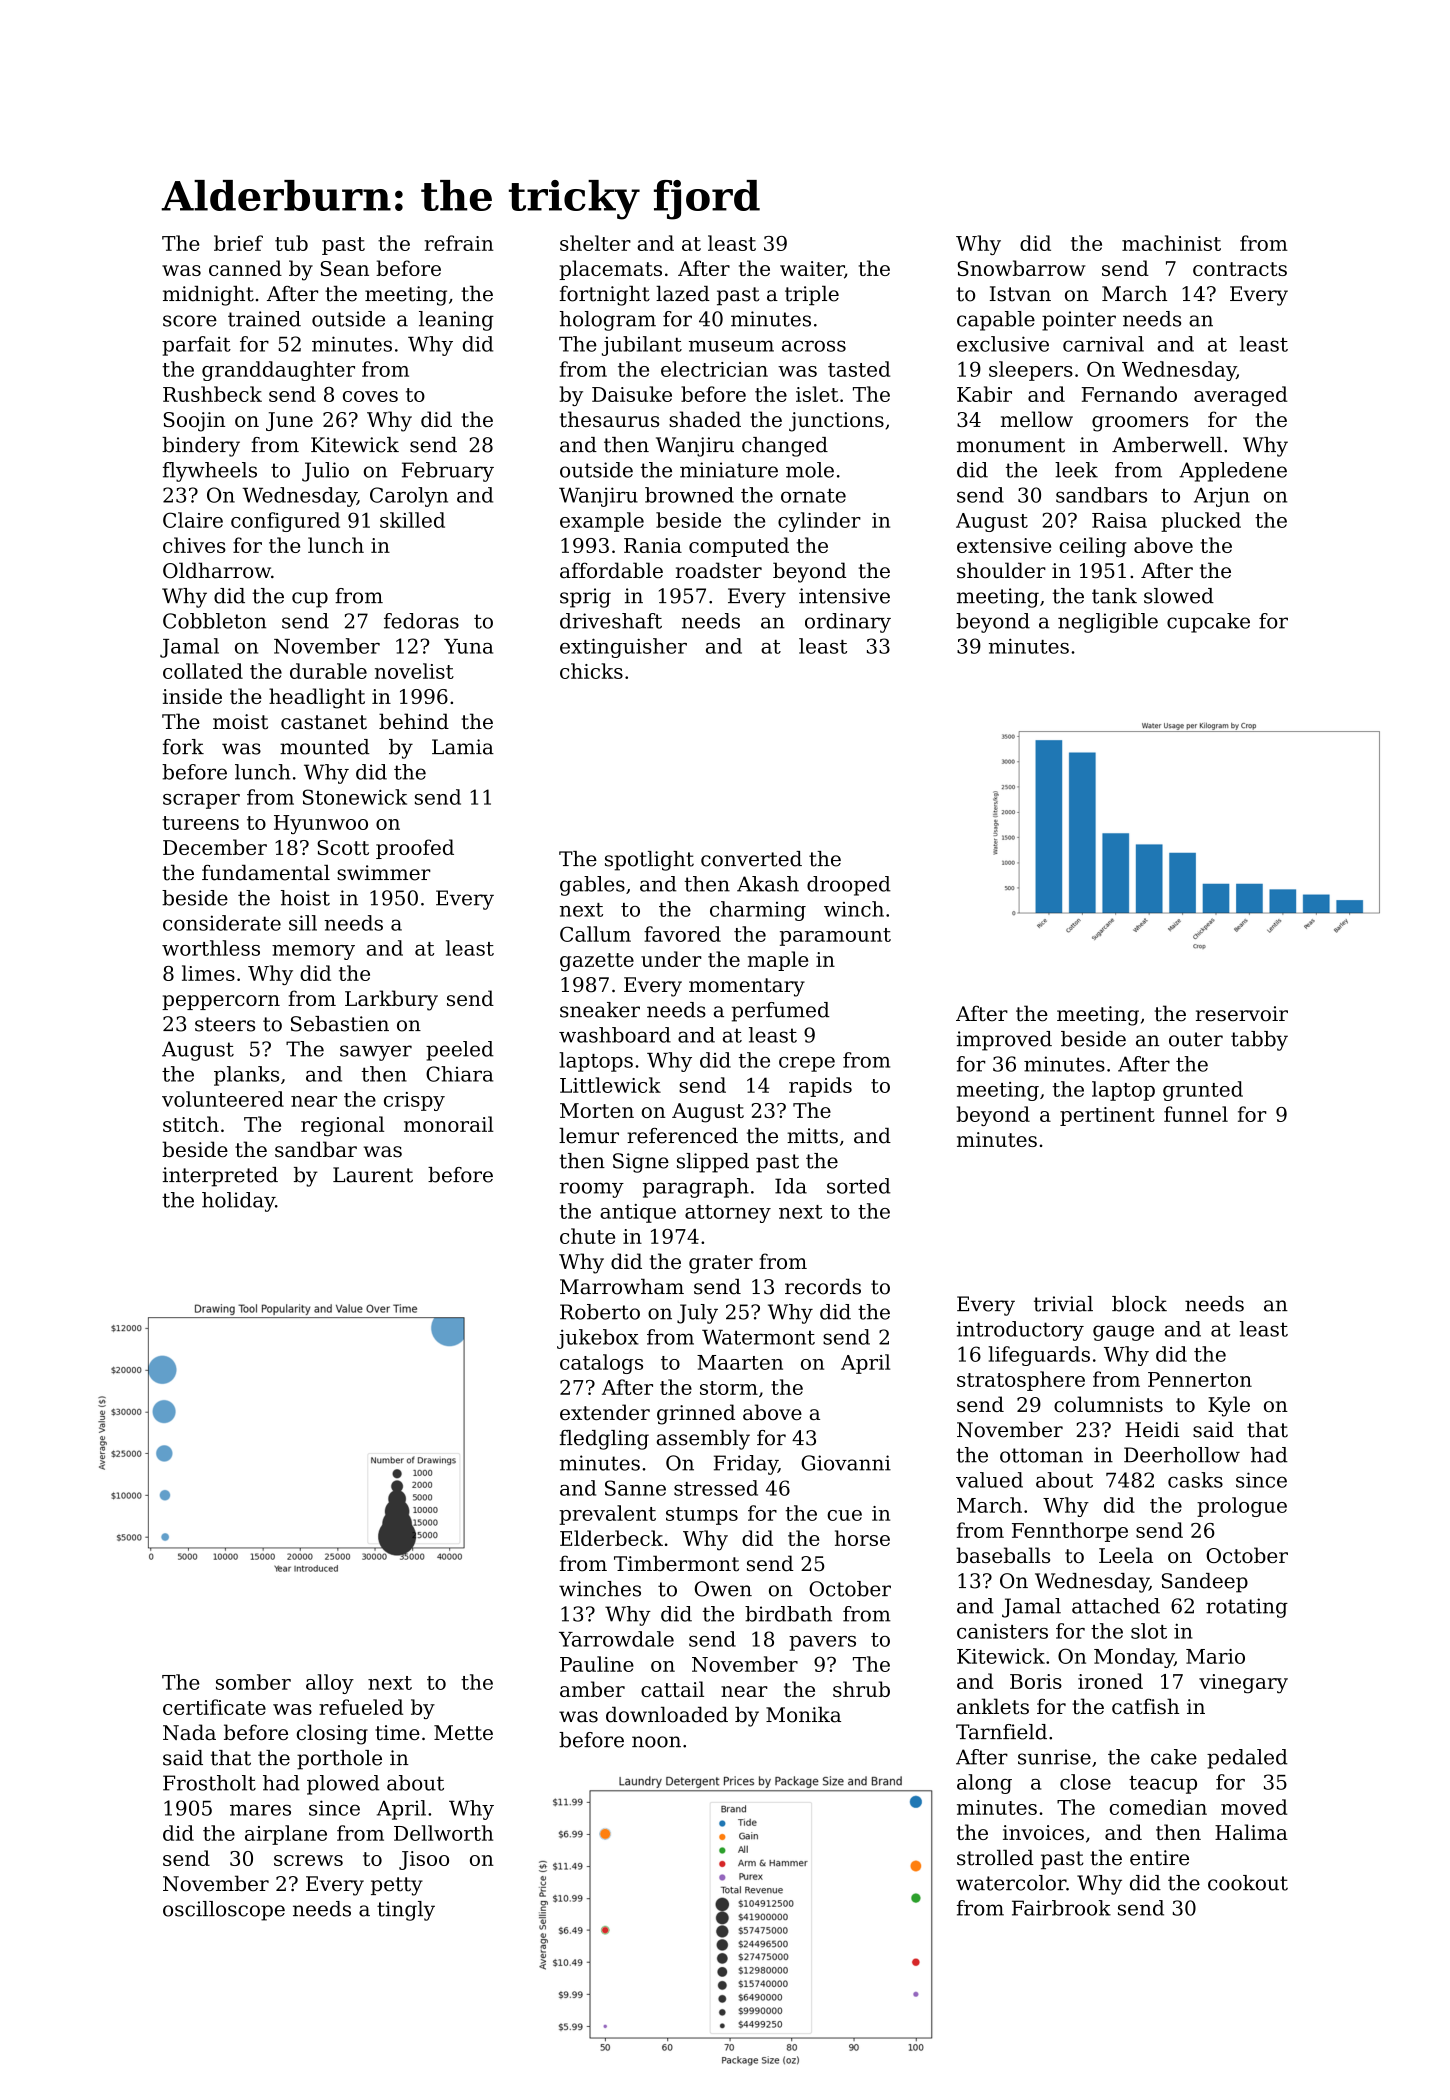  Describe the element at coordinates (278, 371) in the screenshot. I see `granddaughter` at that location.
